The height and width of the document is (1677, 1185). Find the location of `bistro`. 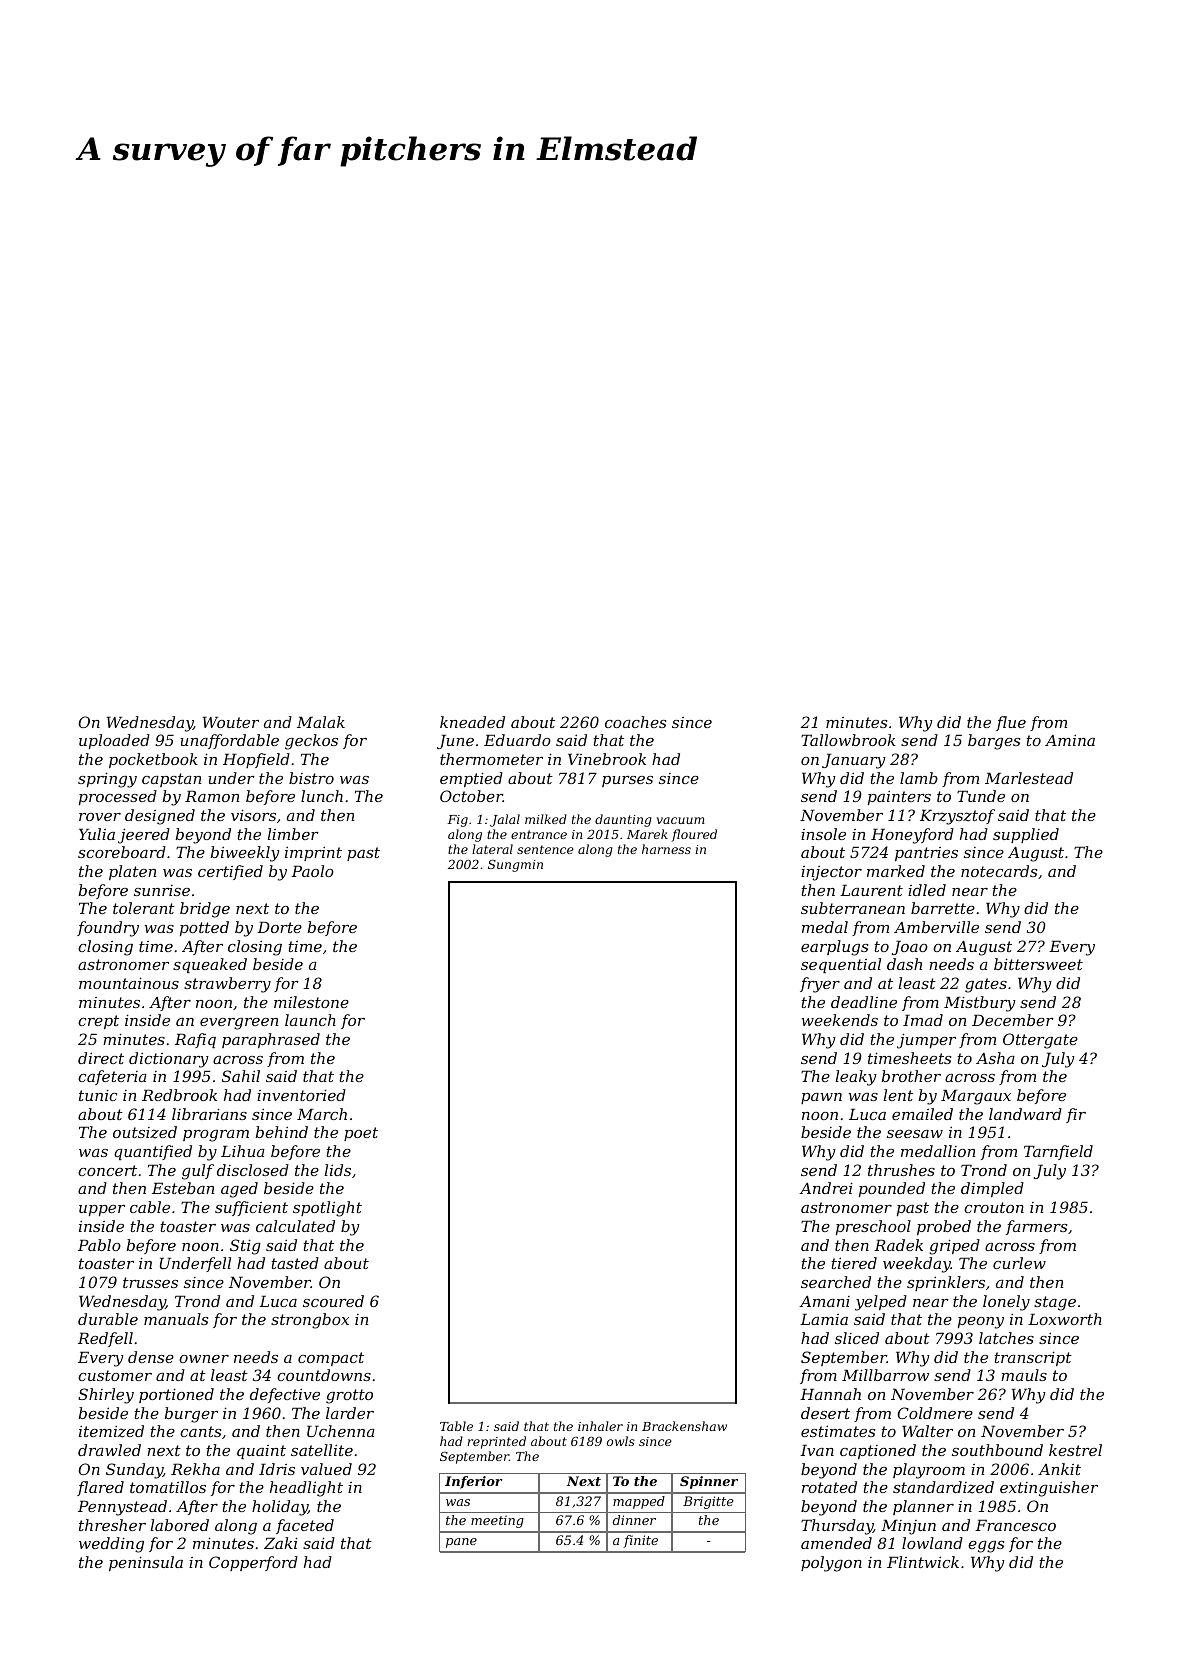

bistro is located at coordinates (311, 778).
